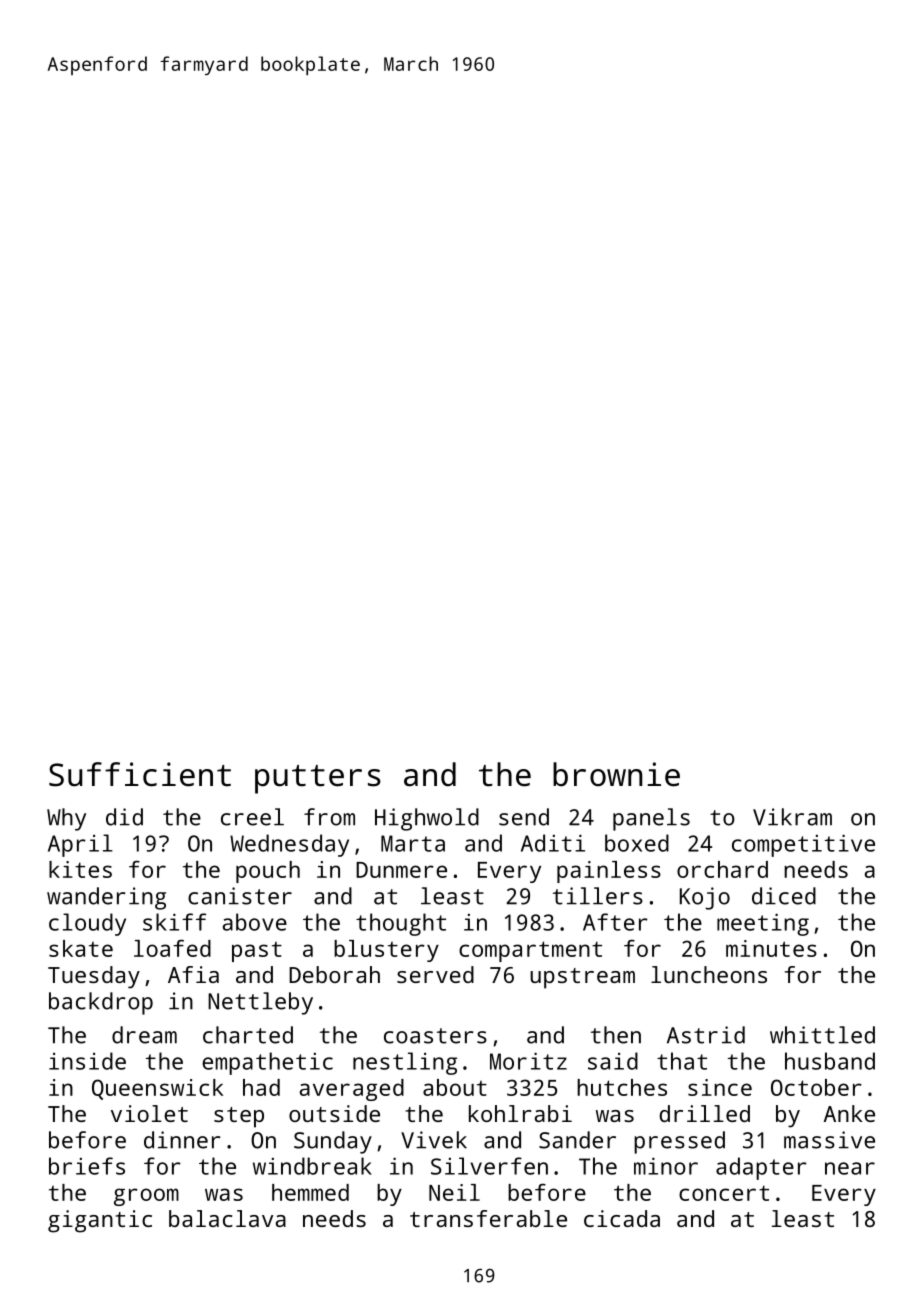  Describe the element at coordinates (172, 948) in the screenshot. I see `loafed` at that location.
